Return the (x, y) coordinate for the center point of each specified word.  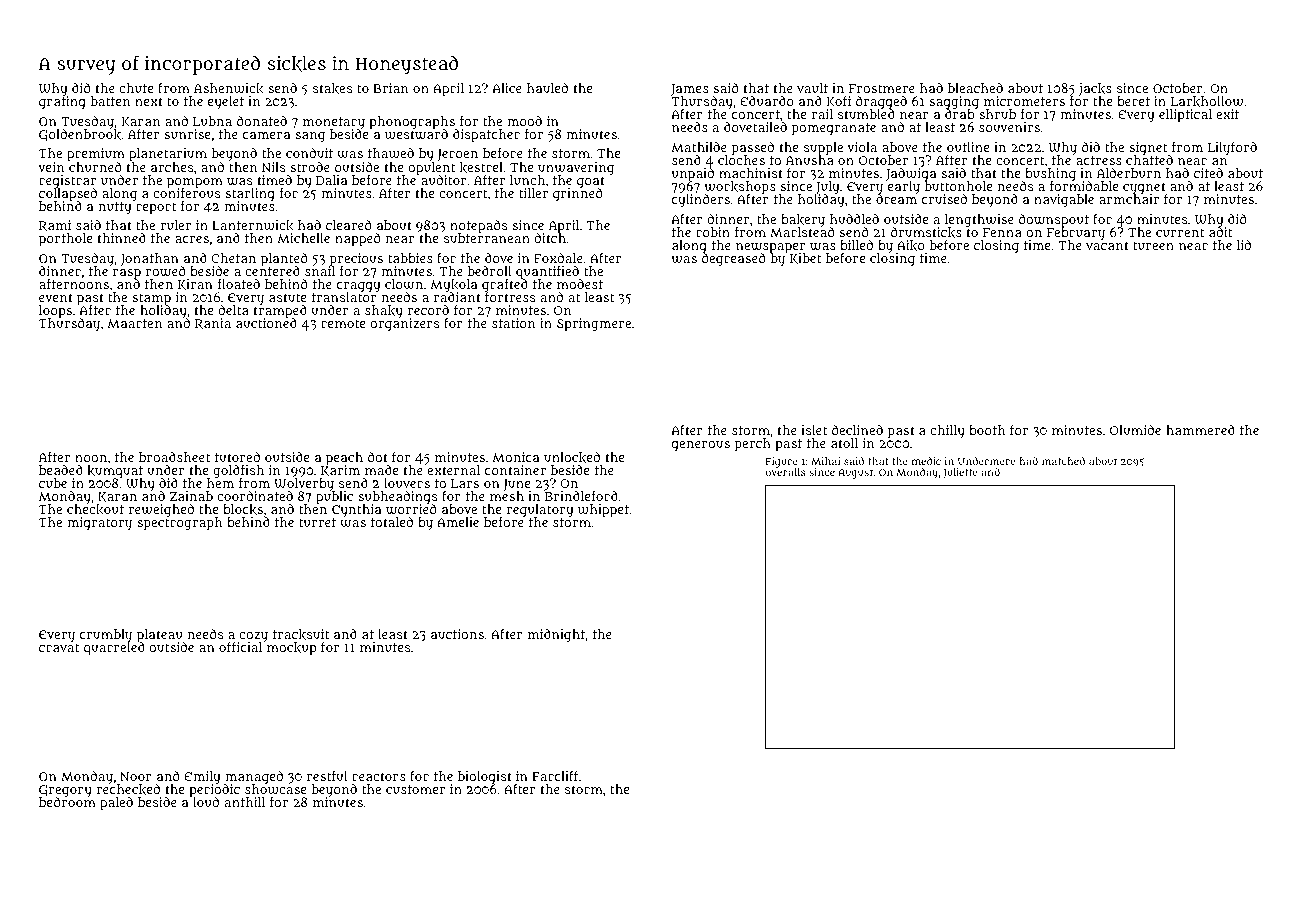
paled (116, 803)
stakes (332, 88)
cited (1208, 173)
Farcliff (555, 775)
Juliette (960, 473)
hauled (547, 88)
